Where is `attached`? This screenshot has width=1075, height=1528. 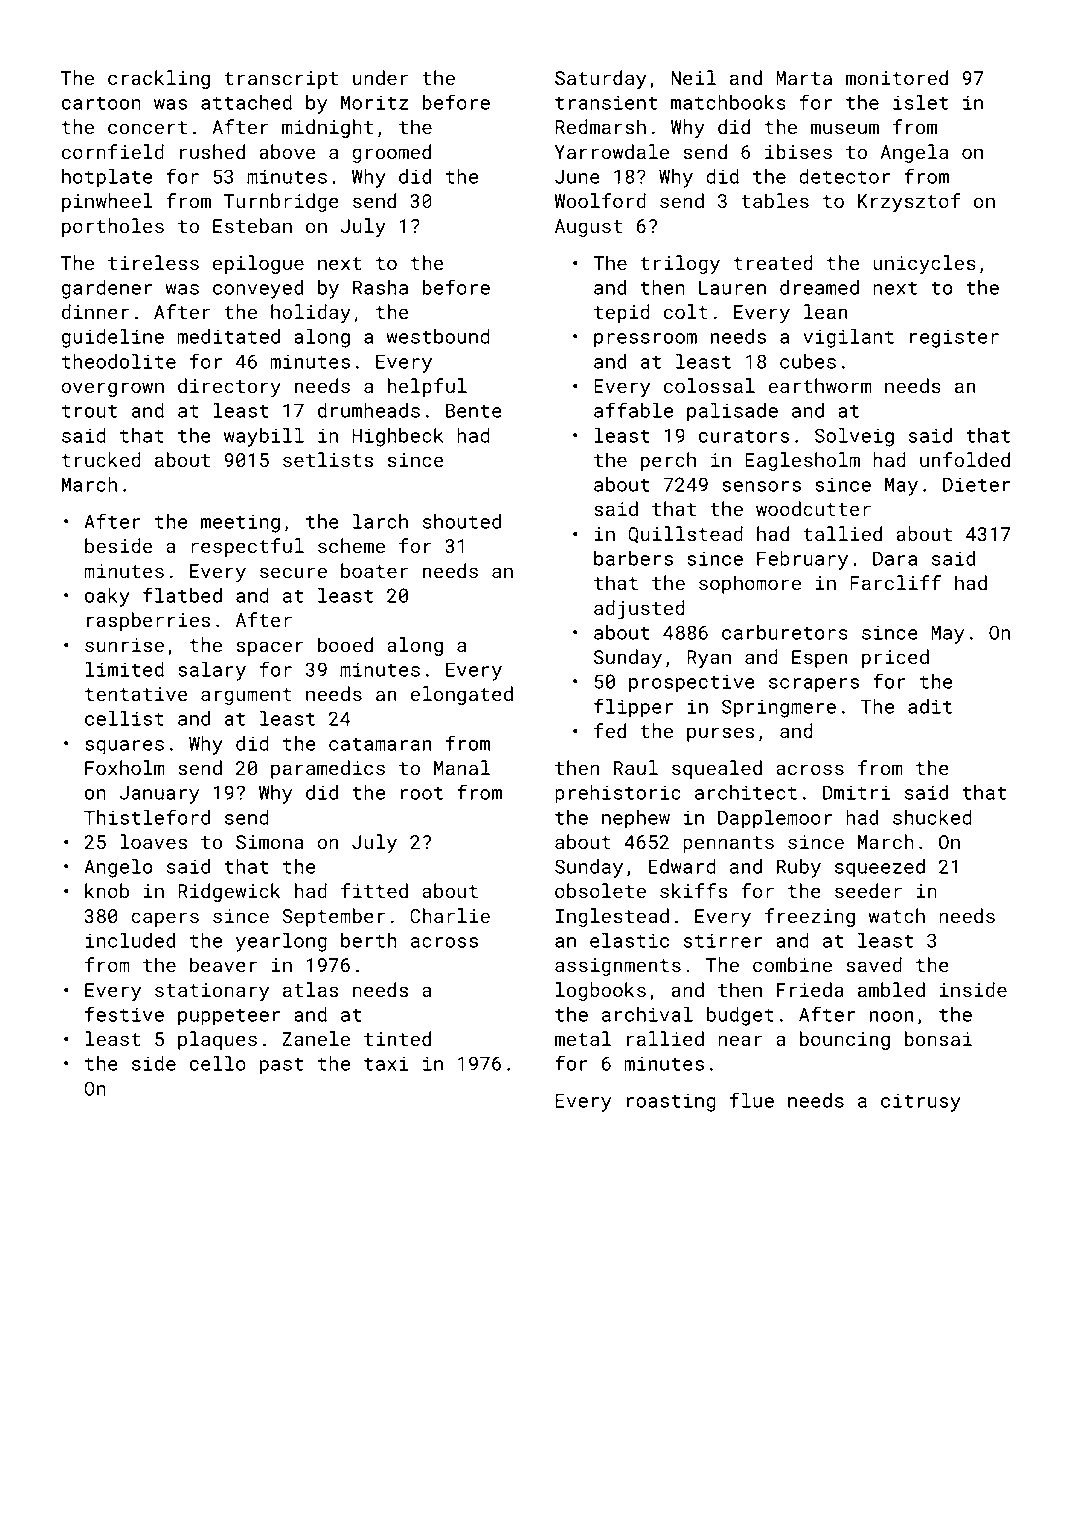
attached is located at coordinates (246, 102).
